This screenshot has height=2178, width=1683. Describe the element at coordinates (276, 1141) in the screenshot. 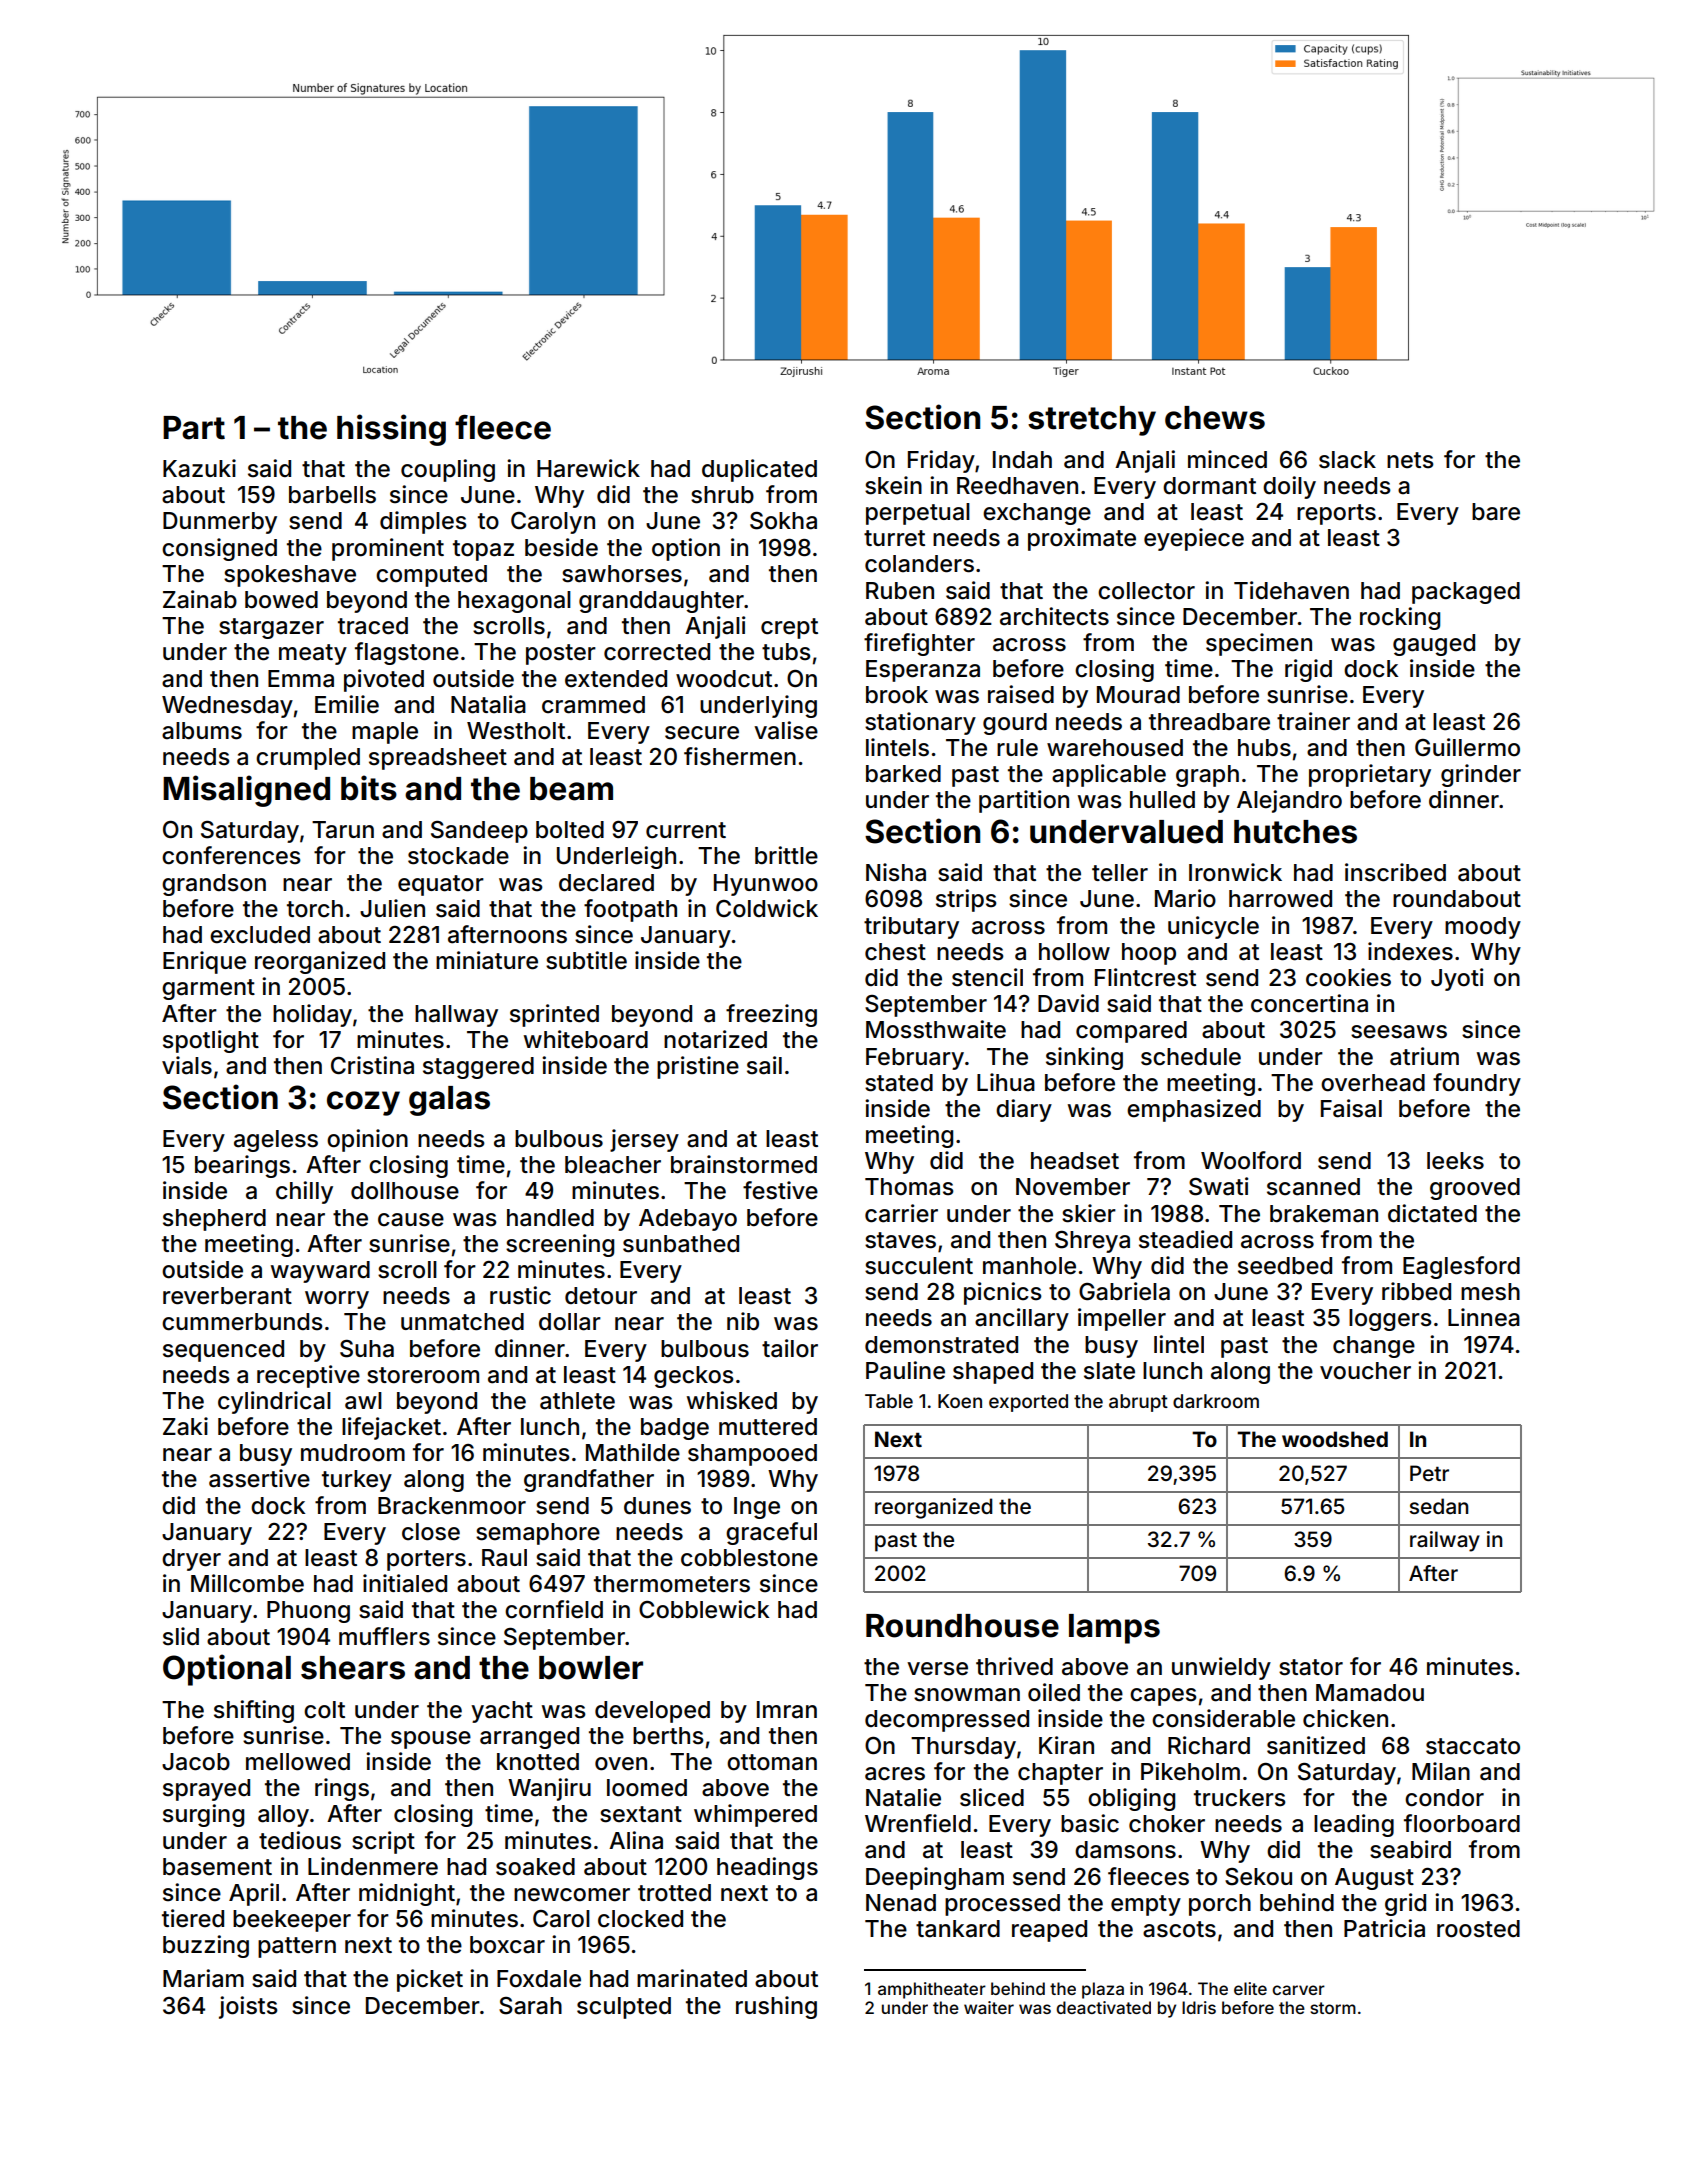

I see `ageless` at that location.
